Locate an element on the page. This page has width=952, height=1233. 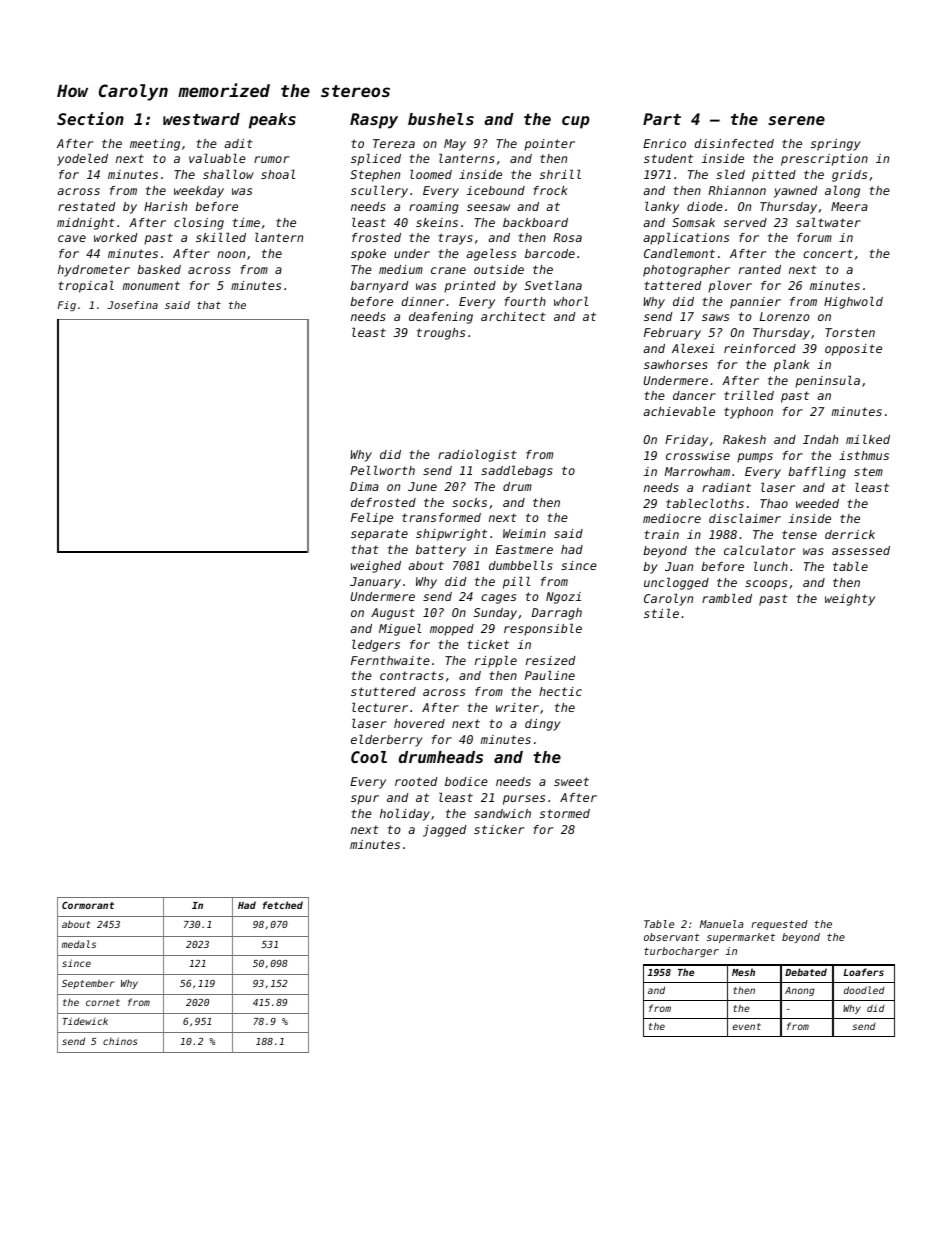
basked is located at coordinates (159, 269).
